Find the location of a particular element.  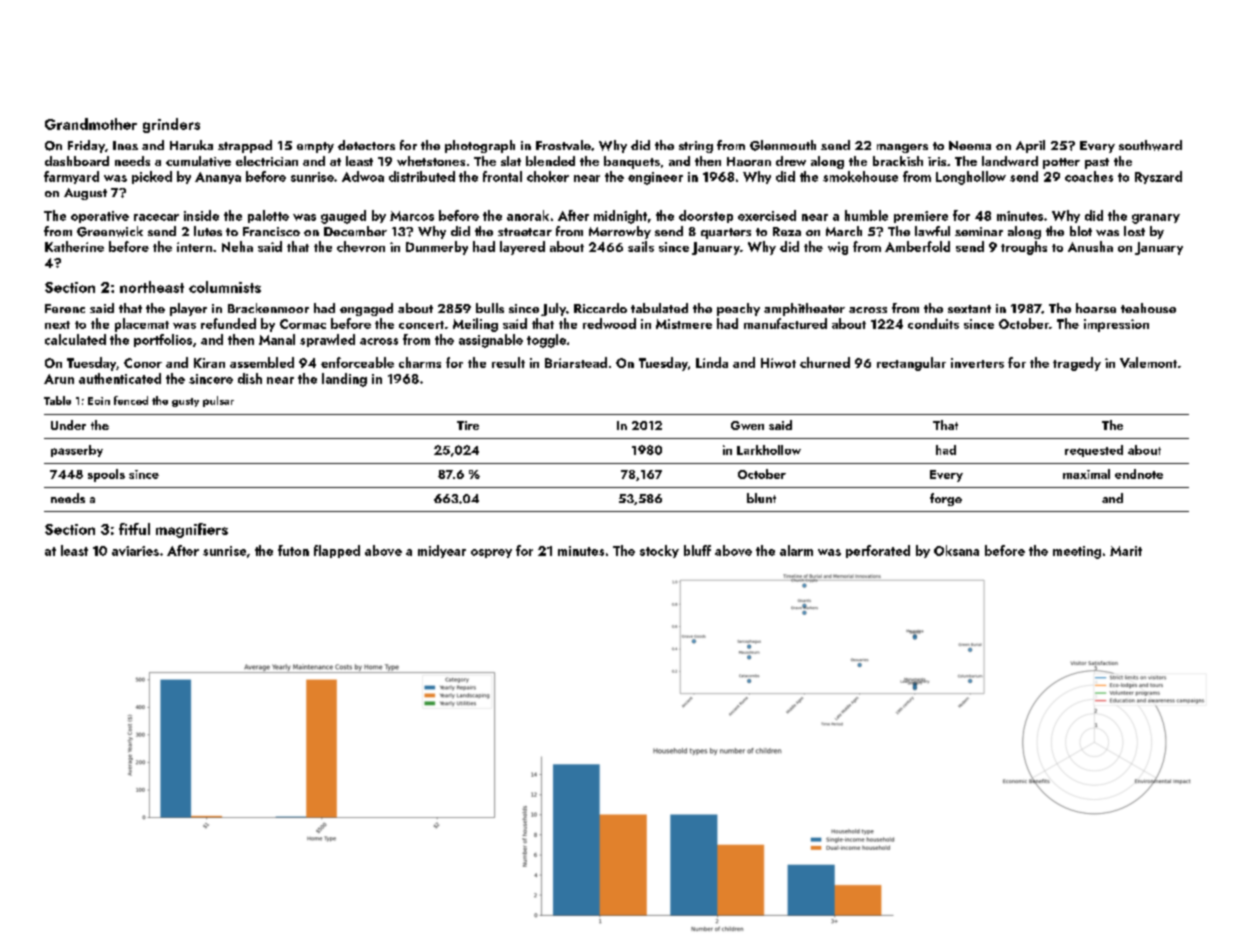

amphitheater is located at coordinates (804, 309).
